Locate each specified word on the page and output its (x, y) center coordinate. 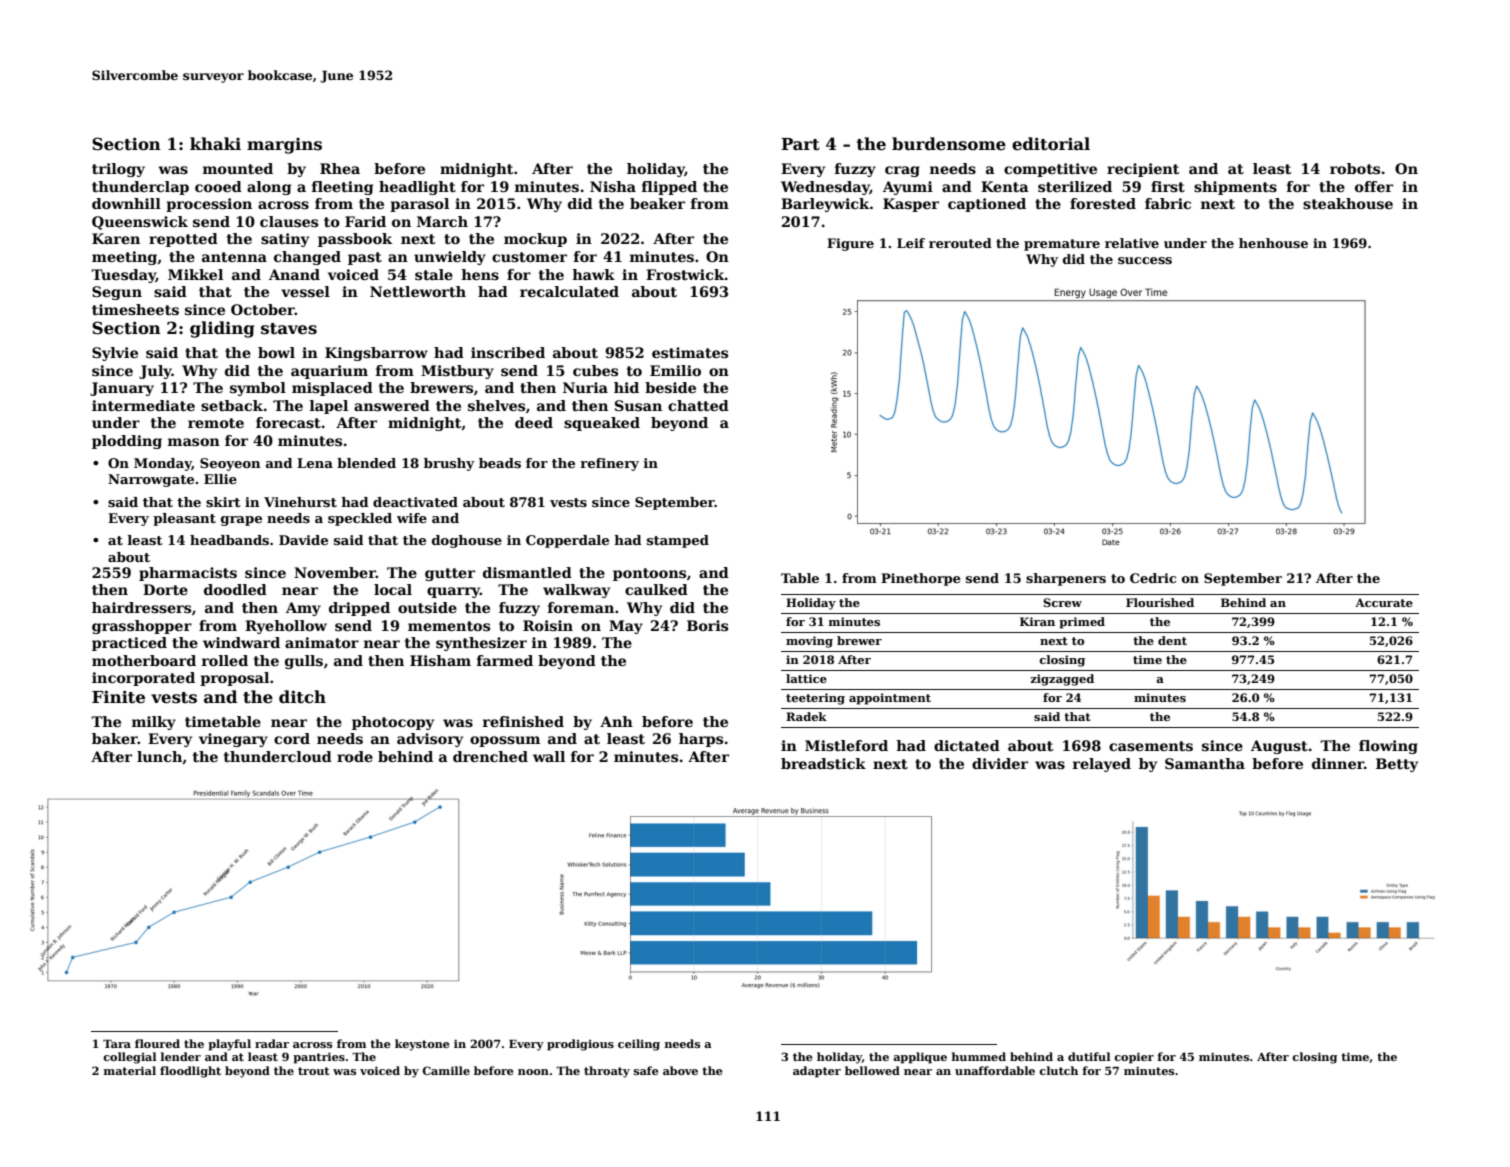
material (129, 1070)
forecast (288, 422)
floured (157, 1043)
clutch (1058, 1070)
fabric (1168, 203)
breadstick (823, 763)
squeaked (602, 424)
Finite (118, 697)
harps (701, 740)
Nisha (613, 186)
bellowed (872, 1070)
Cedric (1153, 578)
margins (284, 146)
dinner (1338, 763)
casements (1151, 746)
